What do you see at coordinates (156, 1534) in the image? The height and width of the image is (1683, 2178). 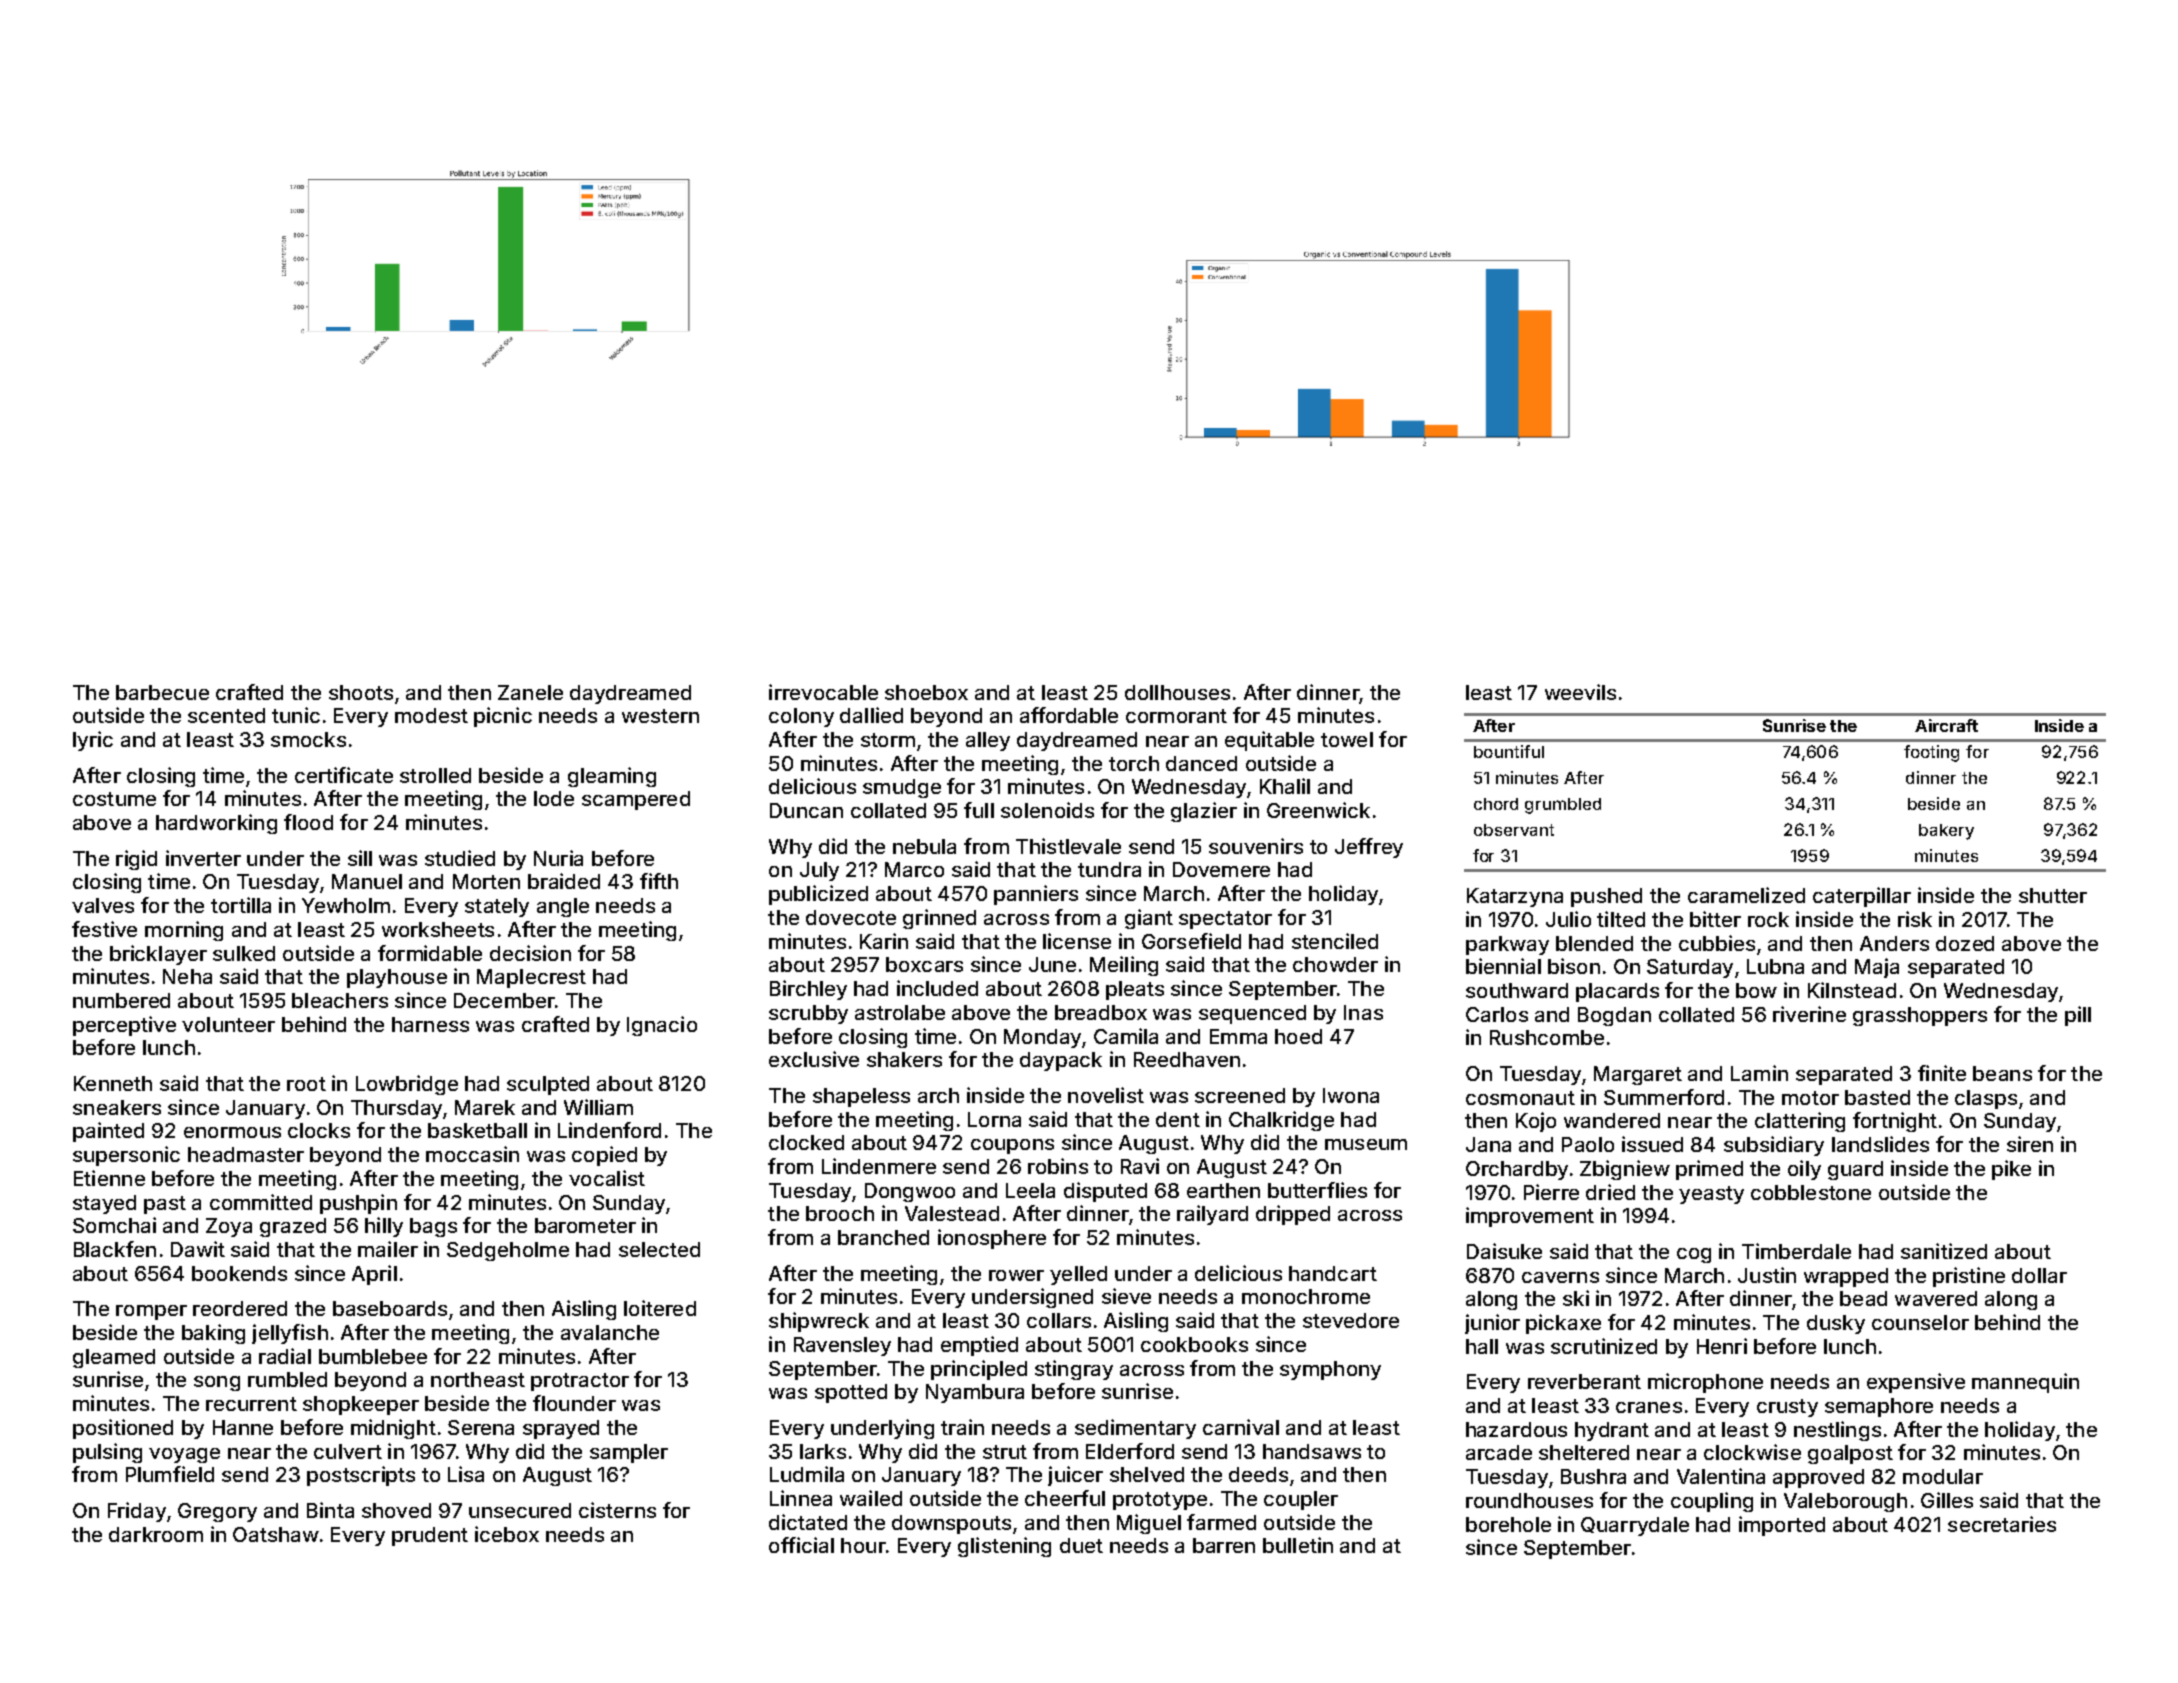 I see `darkroom` at bounding box center [156, 1534].
